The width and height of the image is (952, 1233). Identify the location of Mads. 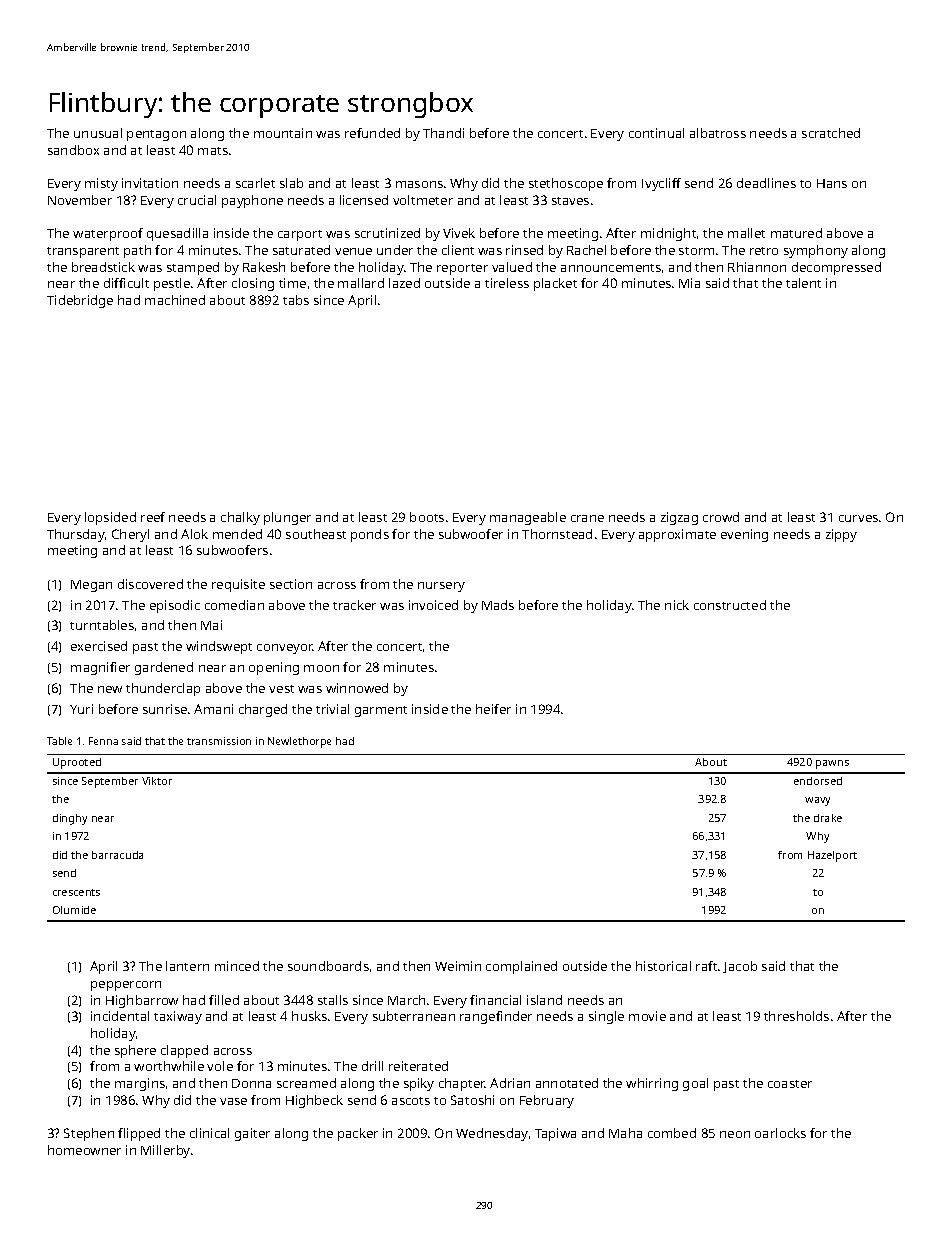
(498, 605).
